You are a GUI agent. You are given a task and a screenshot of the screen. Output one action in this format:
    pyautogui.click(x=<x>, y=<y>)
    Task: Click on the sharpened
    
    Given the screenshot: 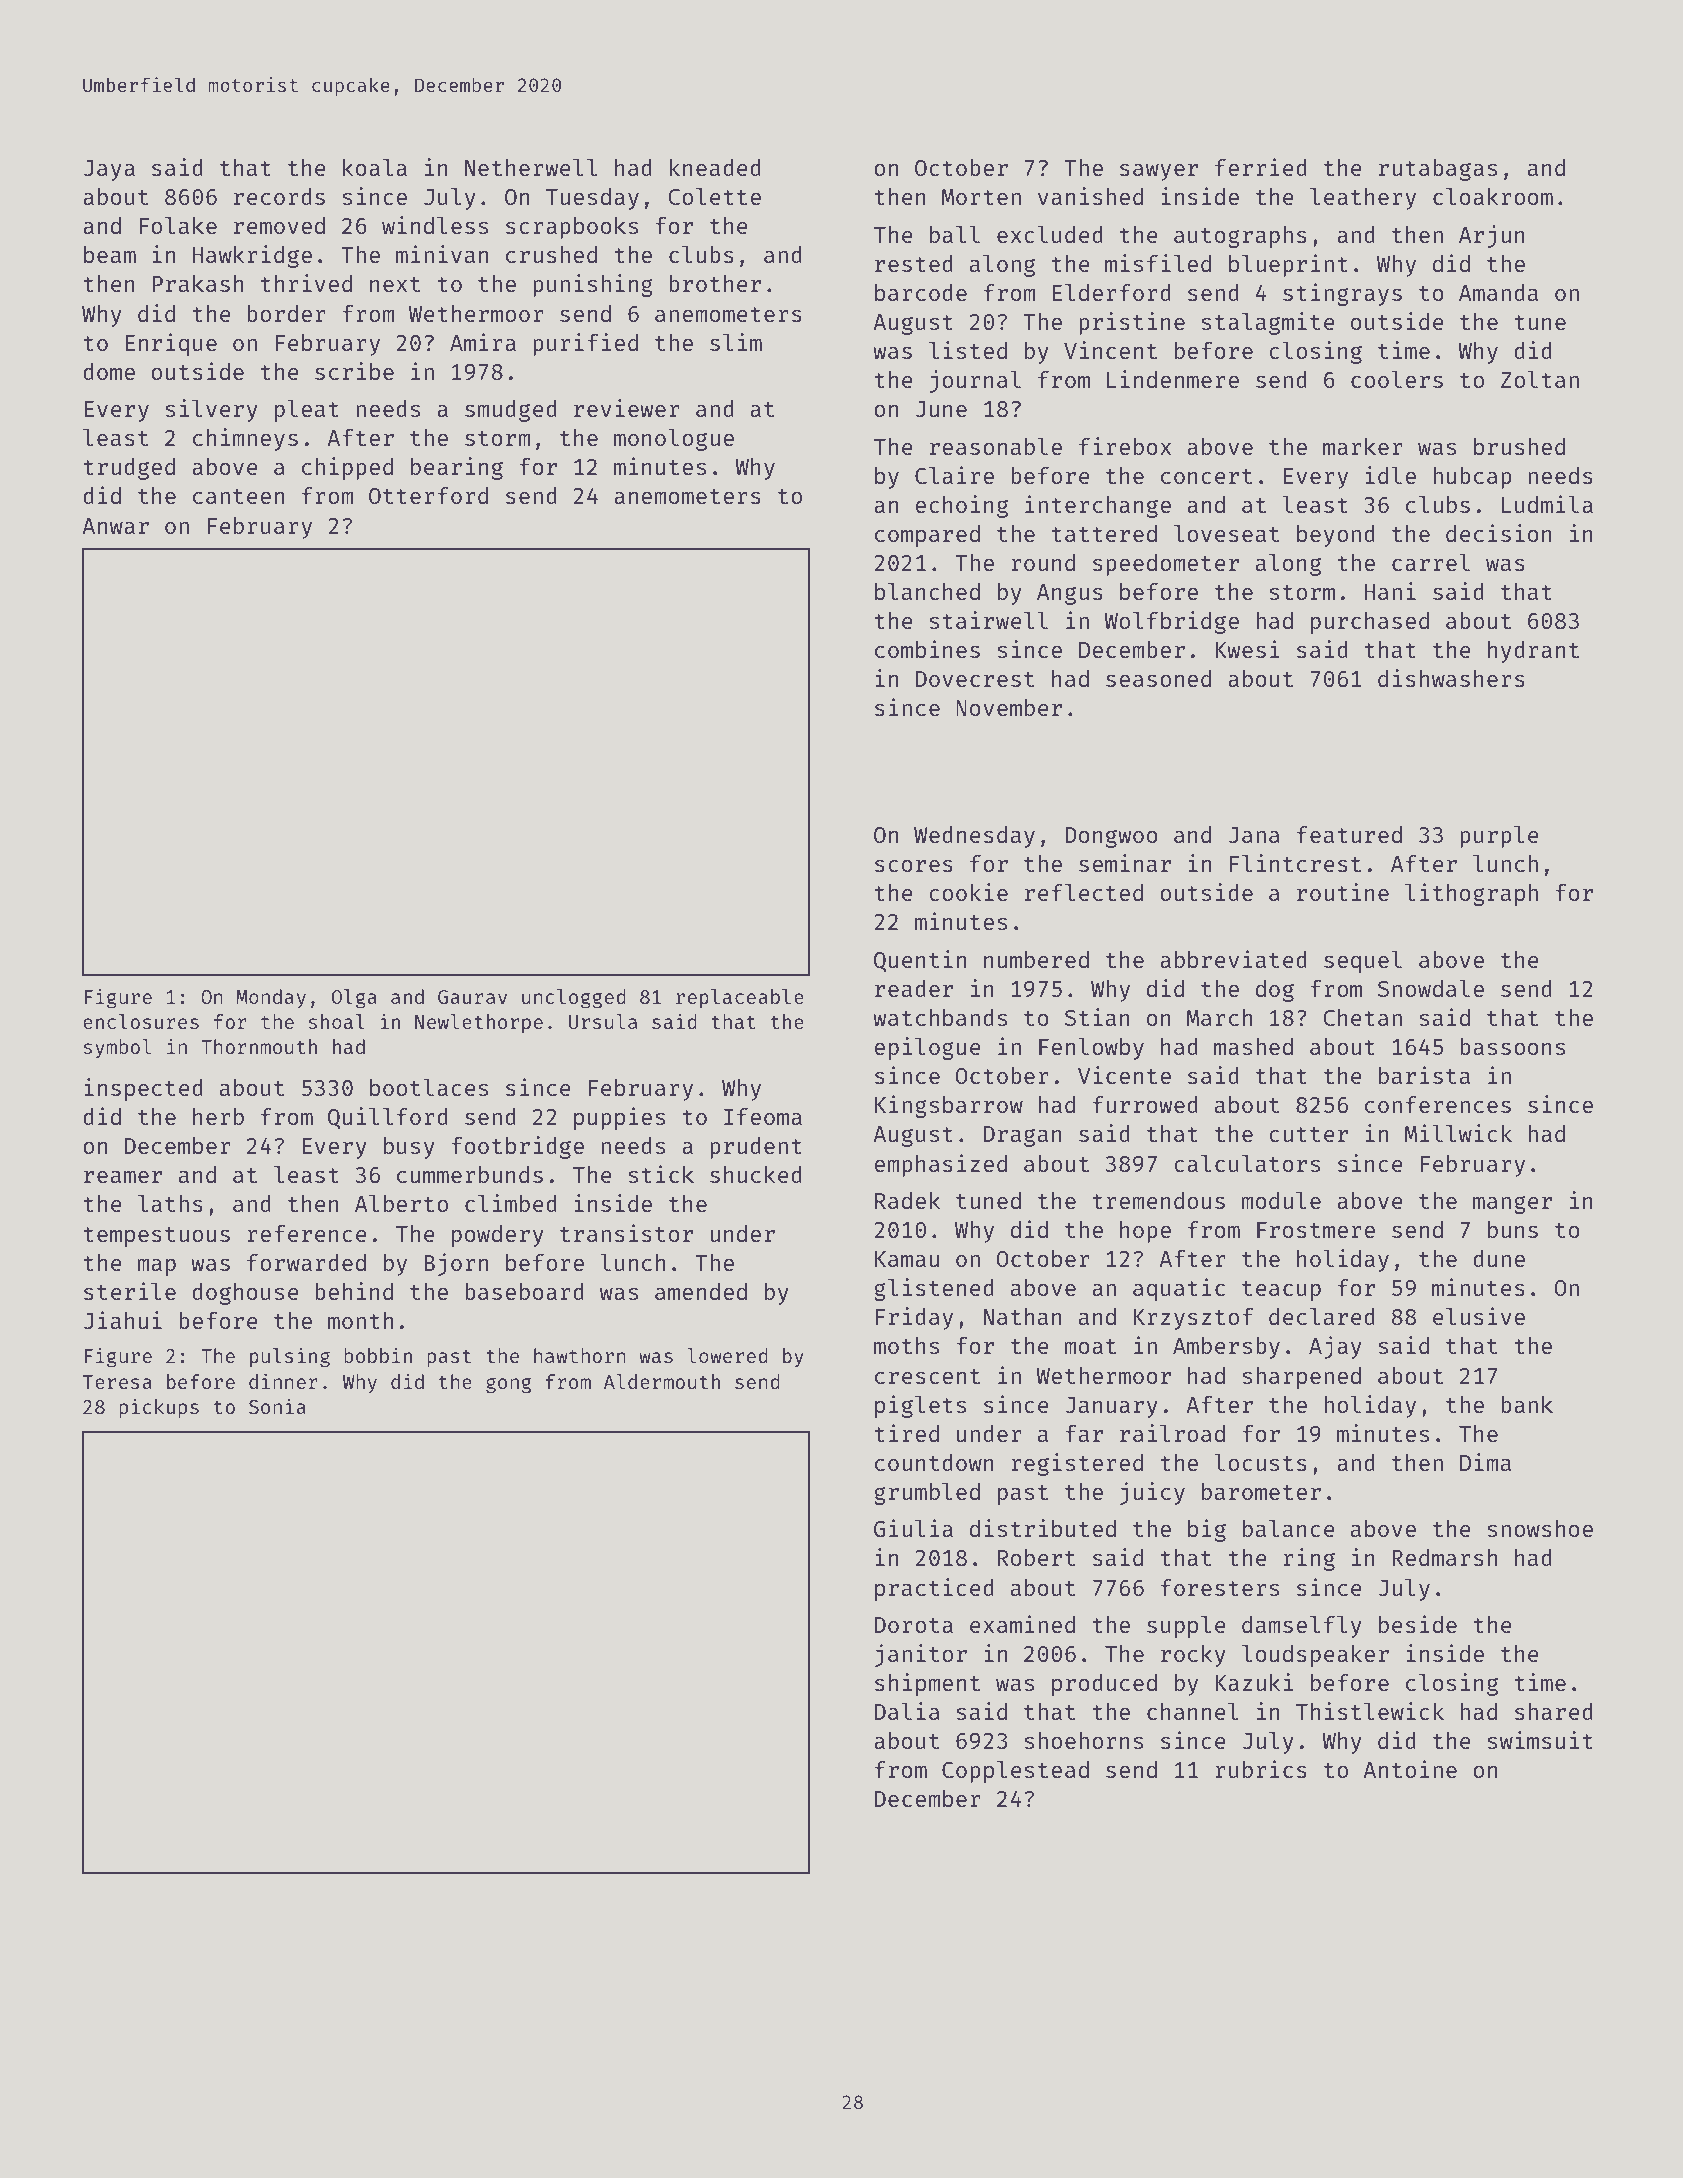 What is the action you would take?
    pyautogui.click(x=1301, y=1378)
